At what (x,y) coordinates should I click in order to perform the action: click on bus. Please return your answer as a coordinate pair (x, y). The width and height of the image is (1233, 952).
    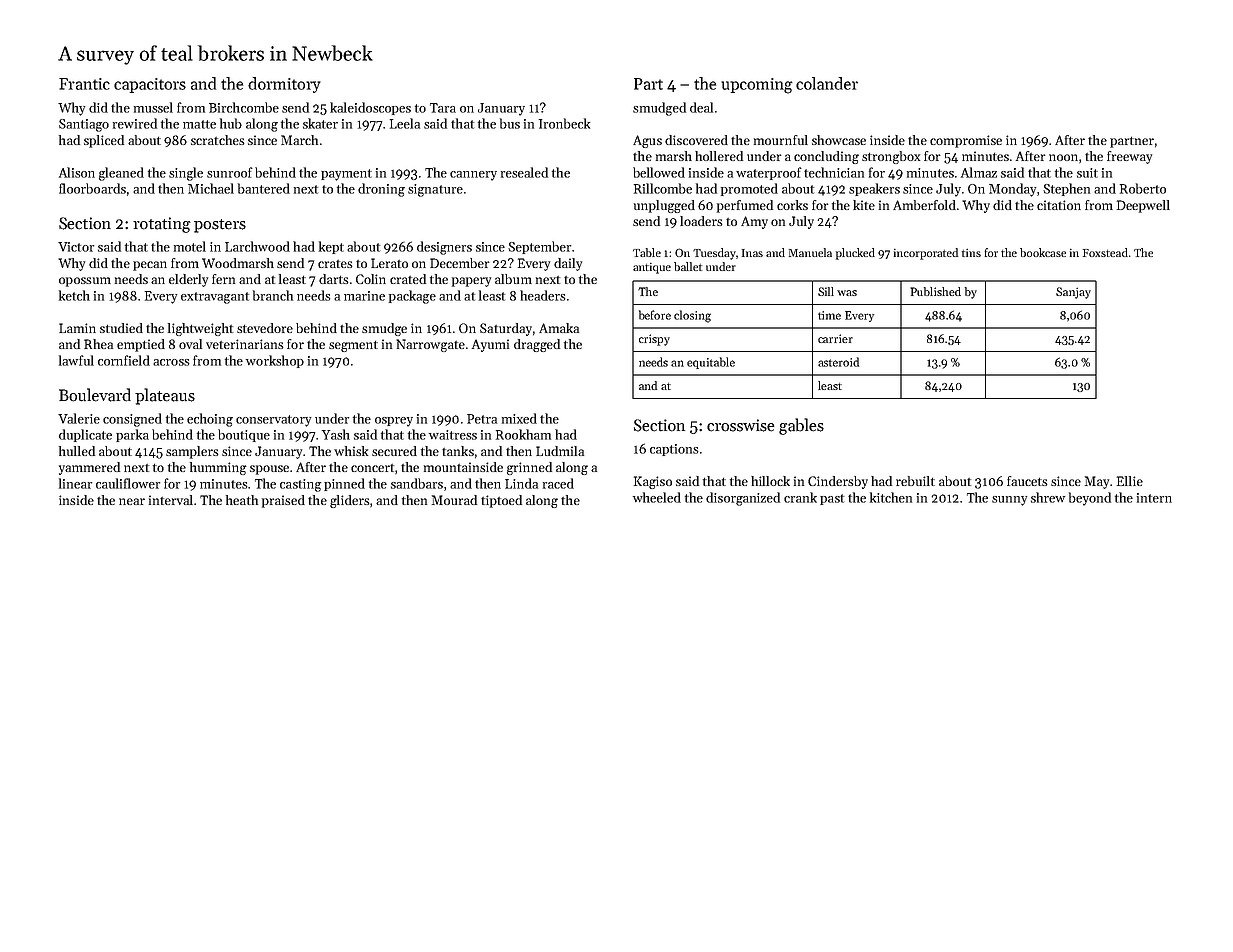
    Looking at the image, I should click on (510, 123).
